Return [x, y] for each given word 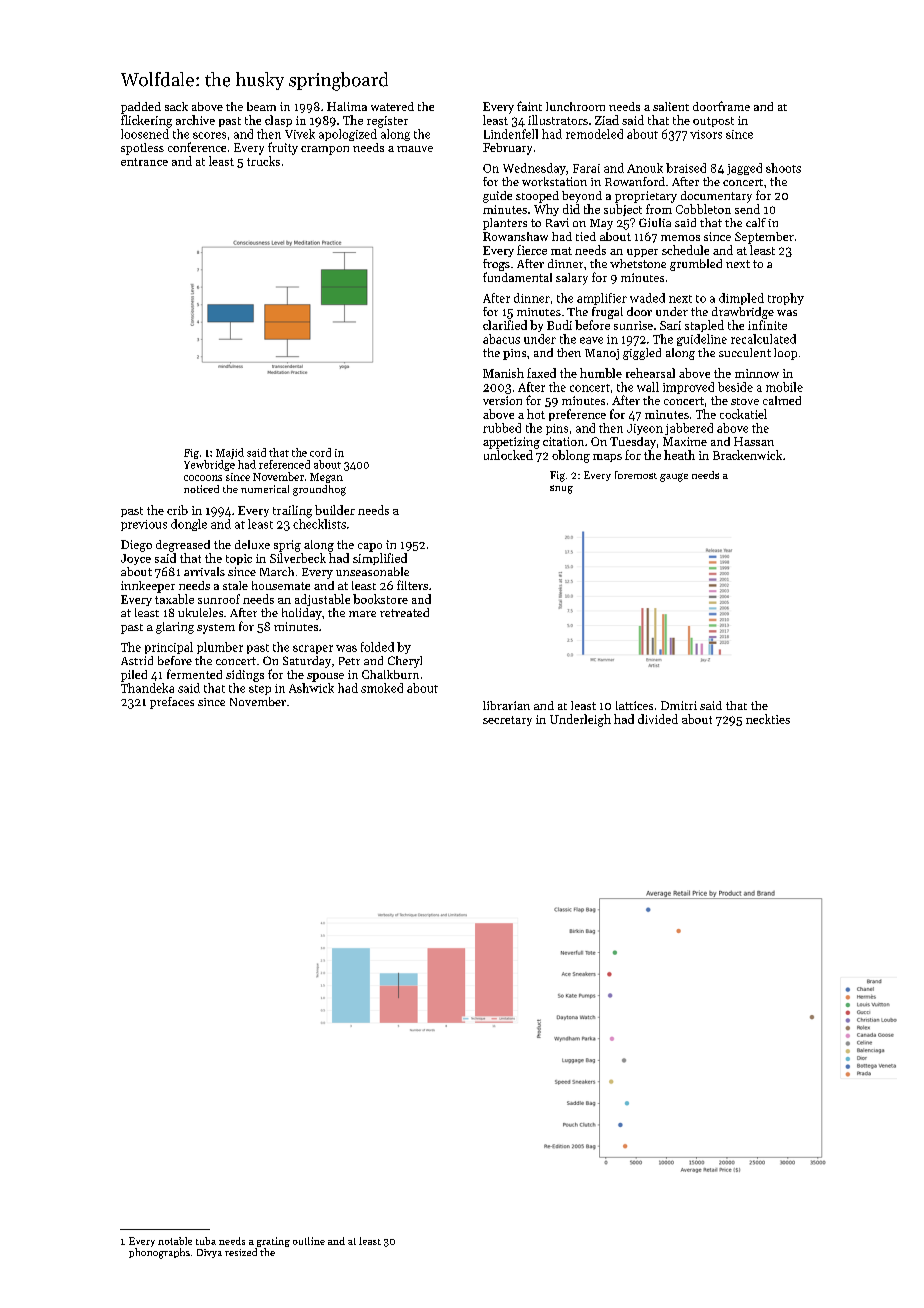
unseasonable [372, 571]
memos [680, 238]
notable [175, 1241]
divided [658, 719]
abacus [501, 339]
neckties [768, 719]
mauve [415, 149]
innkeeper [148, 587]
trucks [263, 161]
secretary [507, 721]
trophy [786, 299]
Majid [230, 453]
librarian [506, 705]
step [260, 690]
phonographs [159, 1253]
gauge [674, 477]
